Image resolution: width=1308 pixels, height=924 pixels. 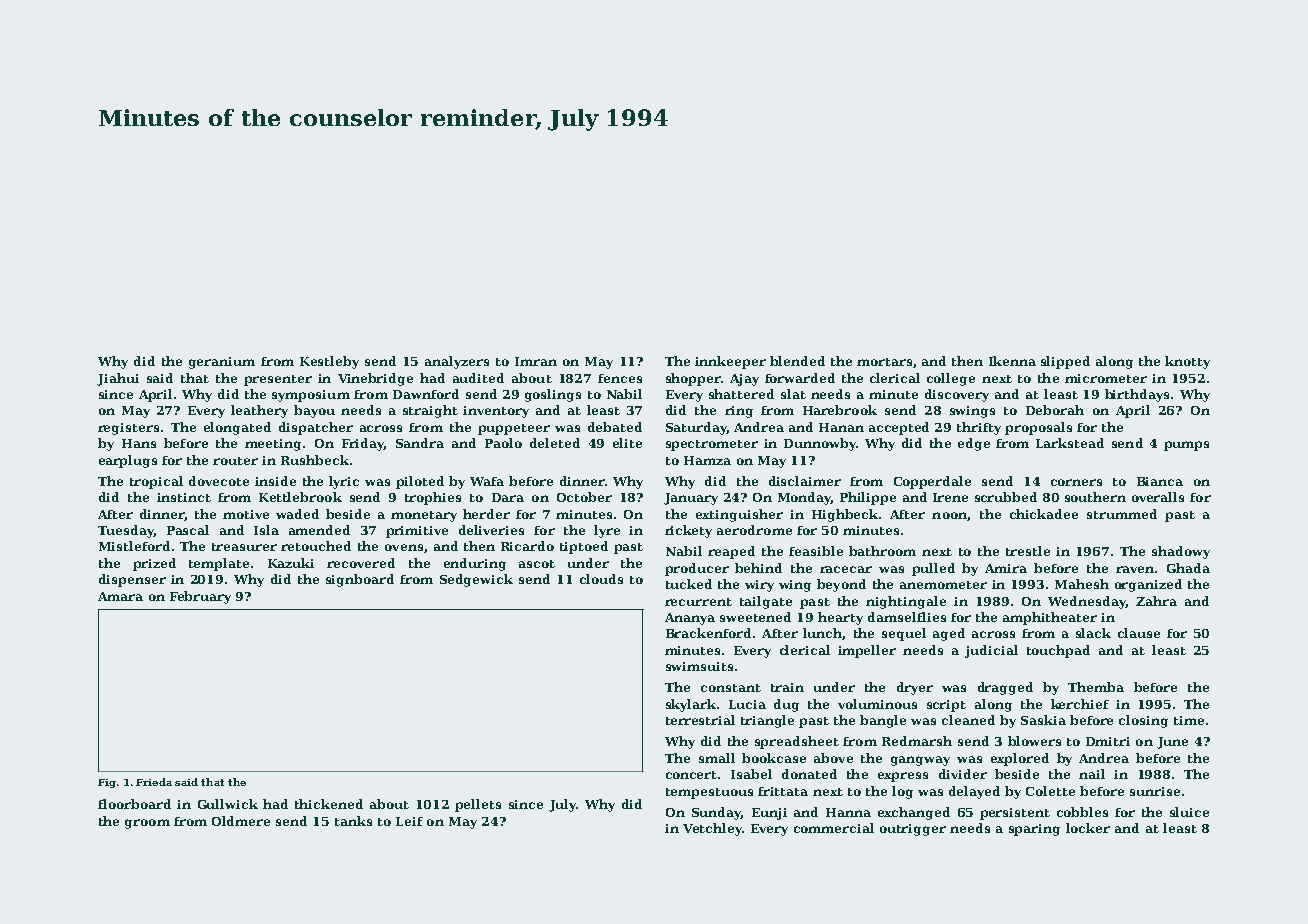 What do you see at coordinates (943, 585) in the screenshot?
I see `anemometer` at bounding box center [943, 585].
